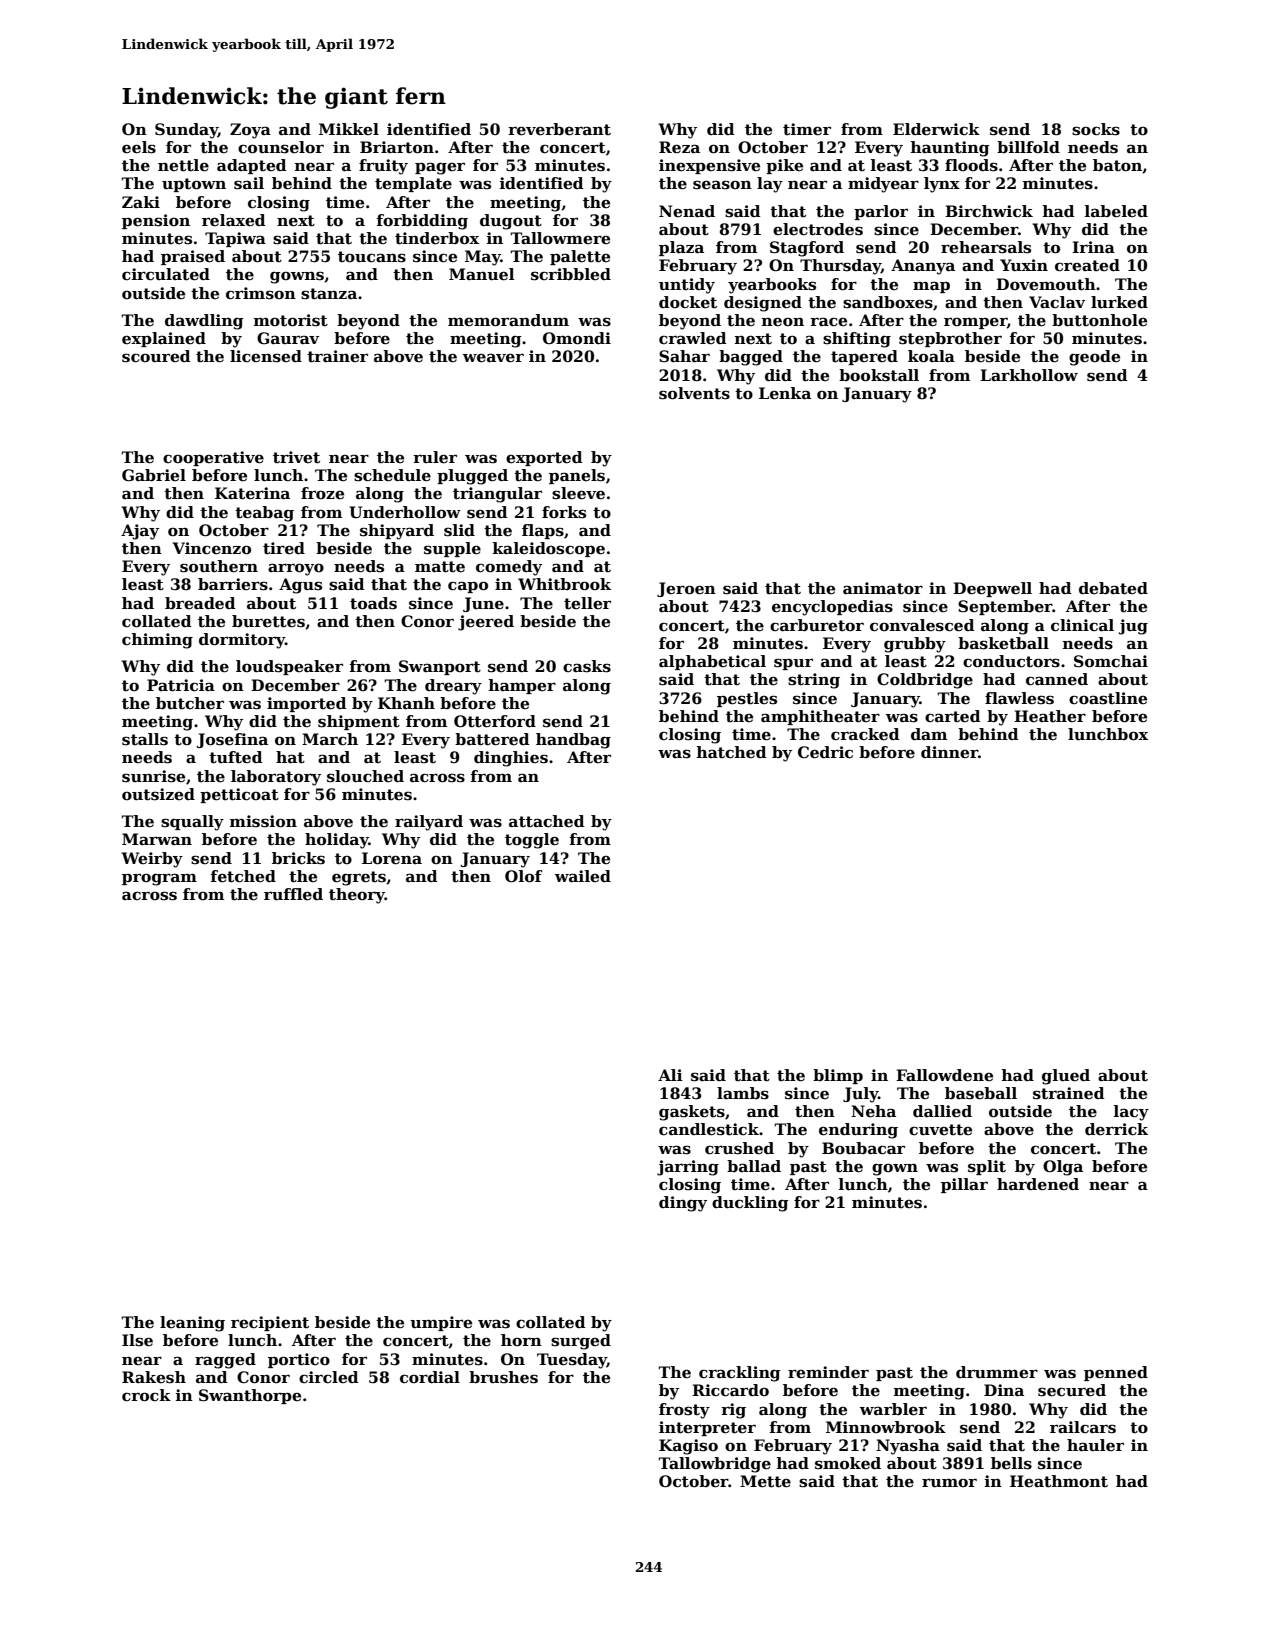 The width and height of the screenshot is (1270, 1644). Describe the element at coordinates (750, 1204) in the screenshot. I see `duckling` at that location.
